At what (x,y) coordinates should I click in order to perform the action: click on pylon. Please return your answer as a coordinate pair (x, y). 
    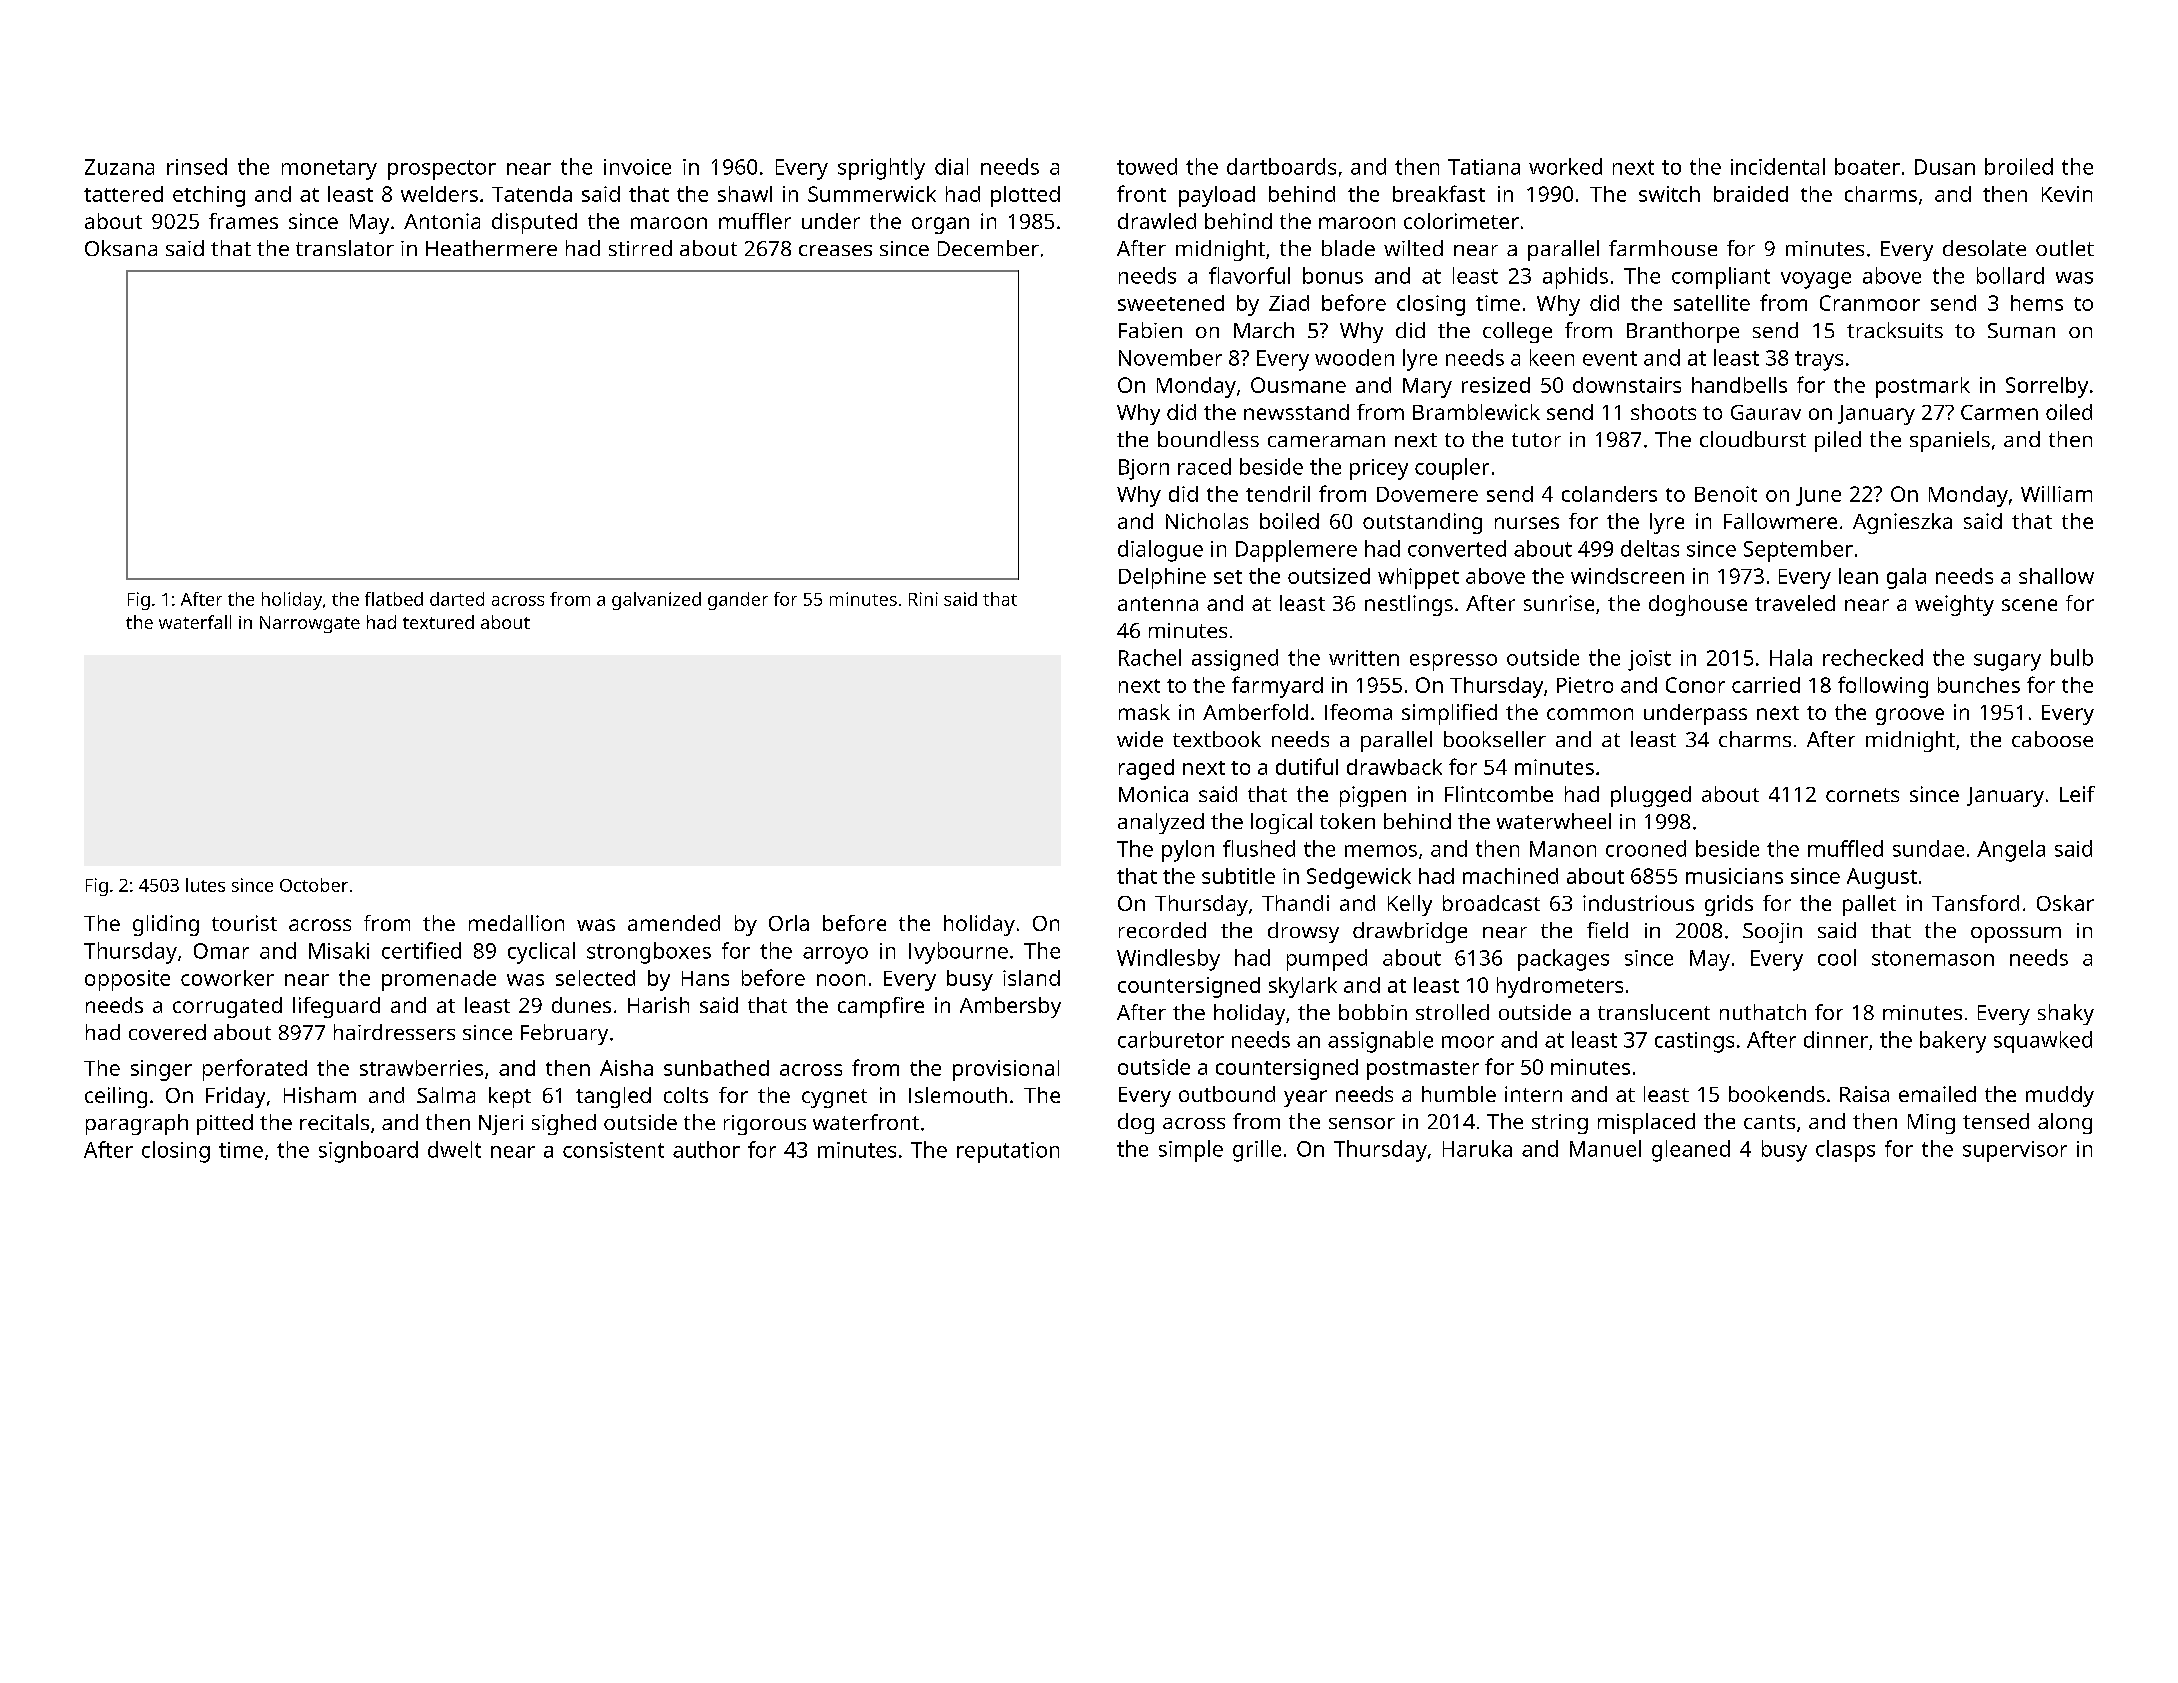
    Looking at the image, I should click on (1188, 851).
